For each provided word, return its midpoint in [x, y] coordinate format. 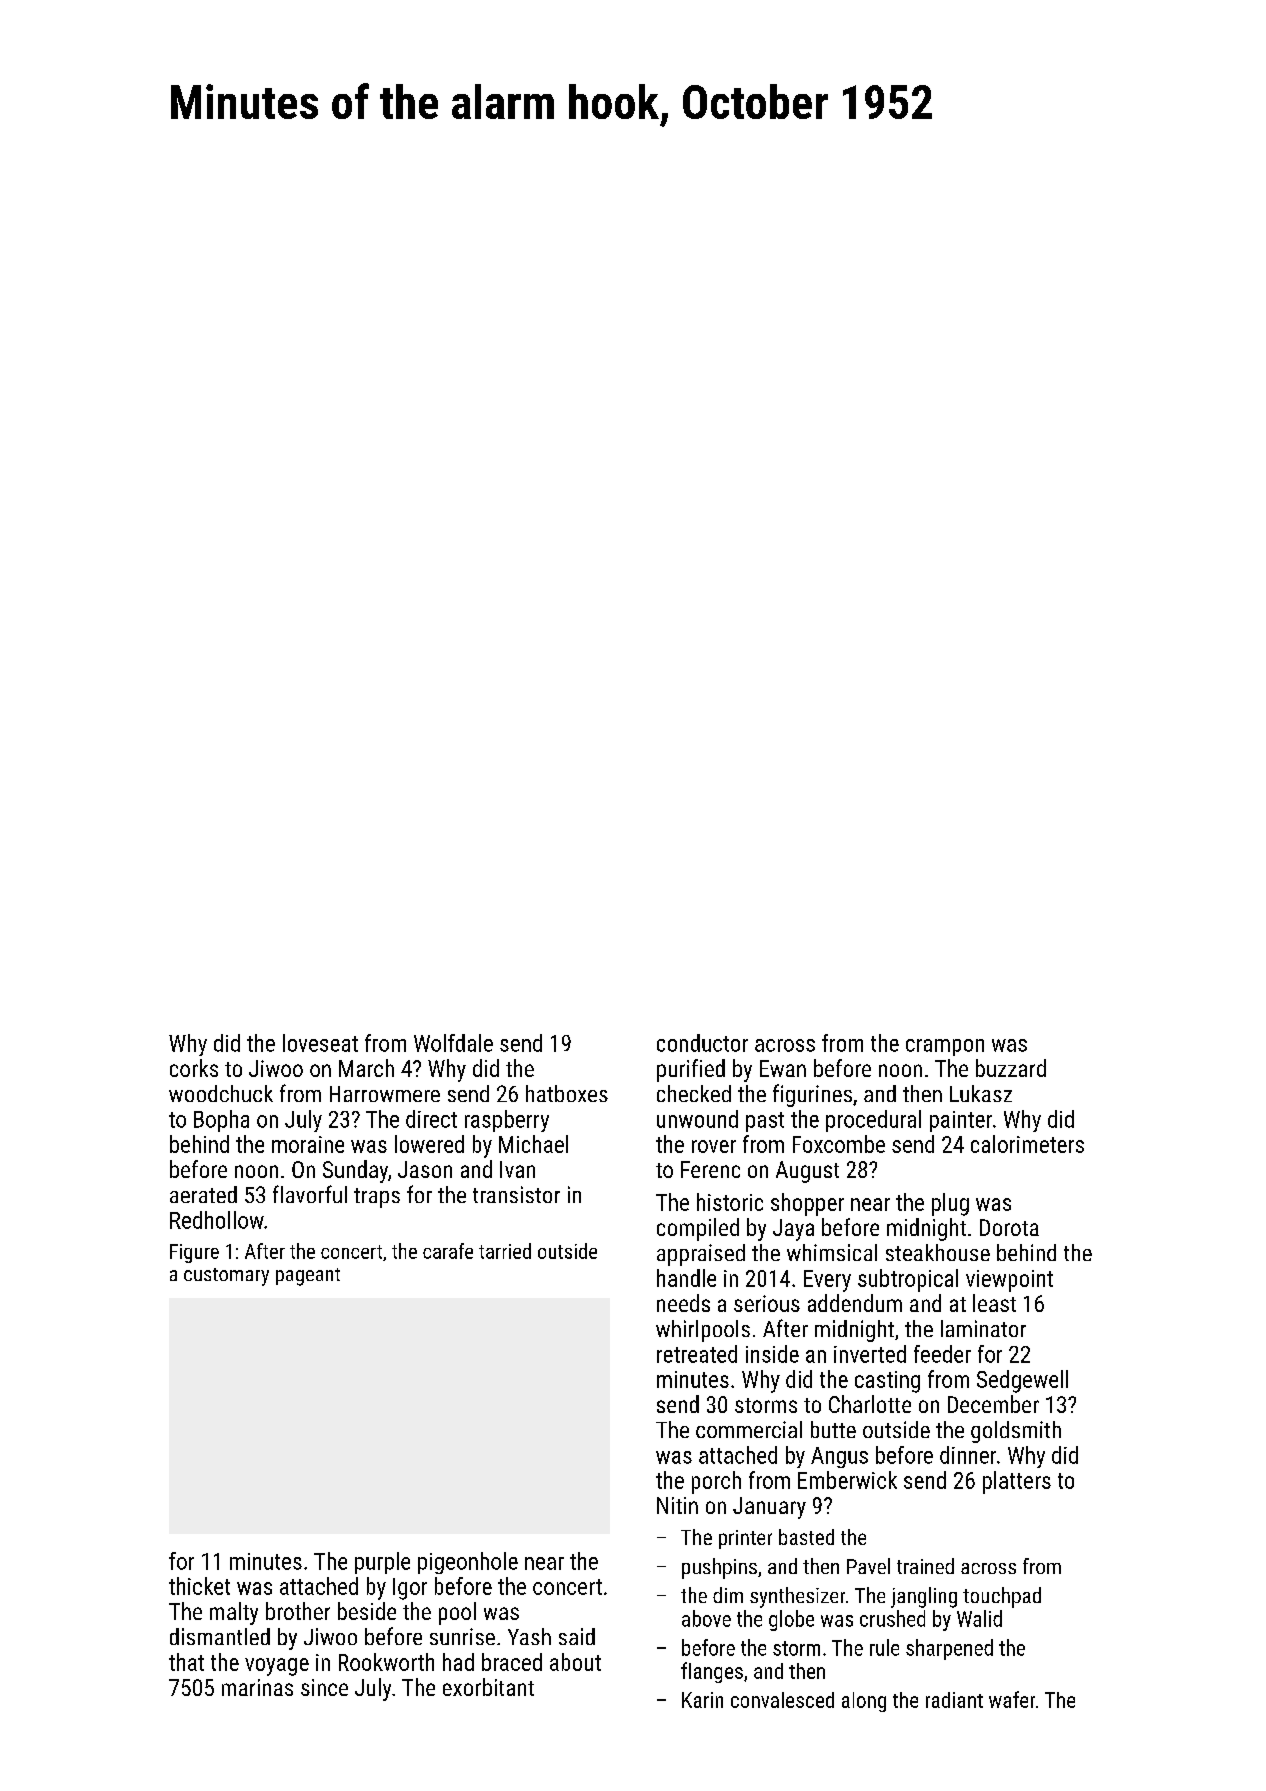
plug [950, 1204]
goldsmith [1016, 1432]
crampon [945, 1047]
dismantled [220, 1636]
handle [686, 1278]
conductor [702, 1043]
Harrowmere [385, 1094]
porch [716, 1482]
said [577, 1636]
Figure [194, 1253]
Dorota [1009, 1227]
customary [226, 1277]
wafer [1012, 1699]
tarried [505, 1251]
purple [382, 1563]
